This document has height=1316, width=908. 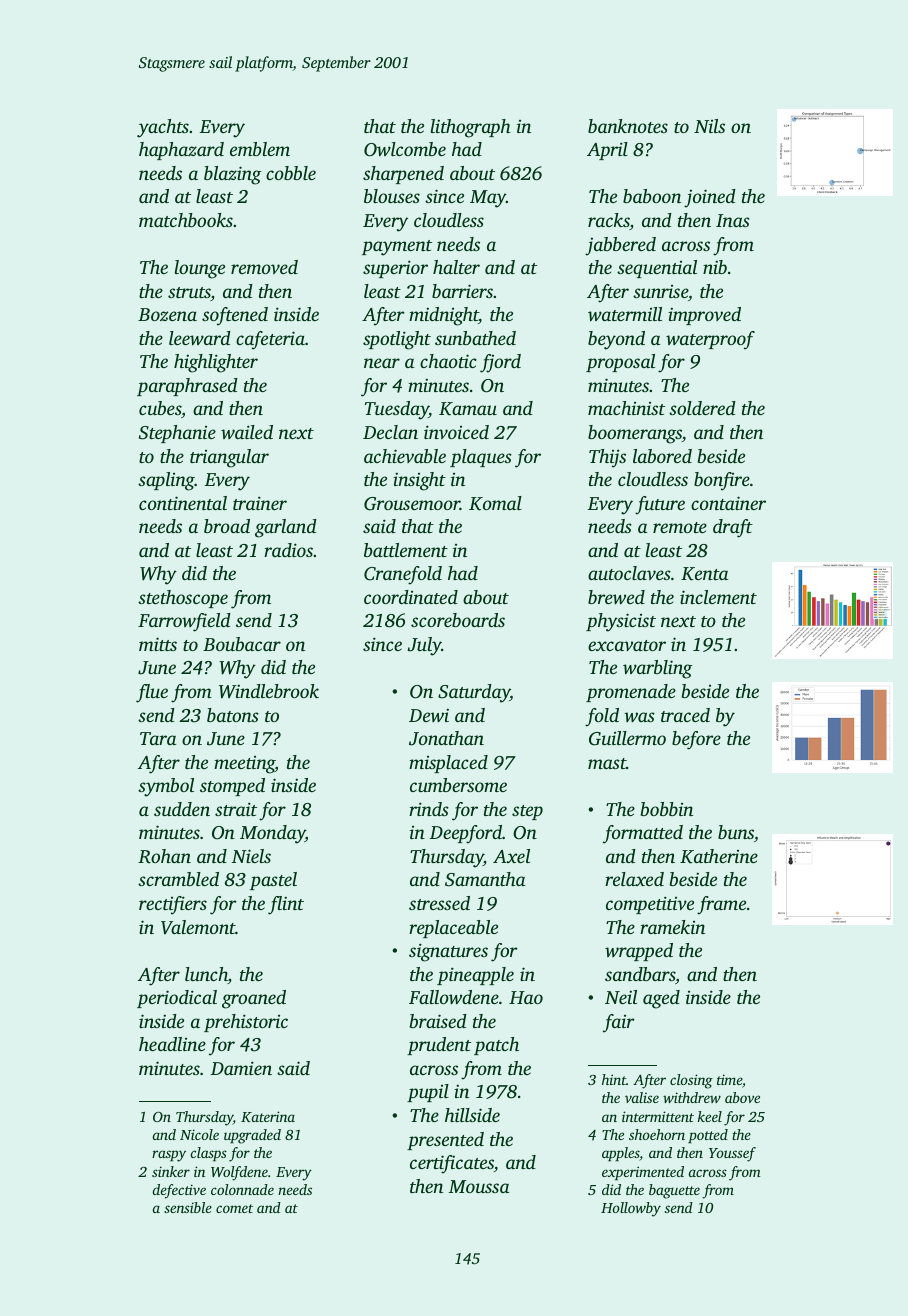 I want to click on Hollowby, so click(x=631, y=1209).
